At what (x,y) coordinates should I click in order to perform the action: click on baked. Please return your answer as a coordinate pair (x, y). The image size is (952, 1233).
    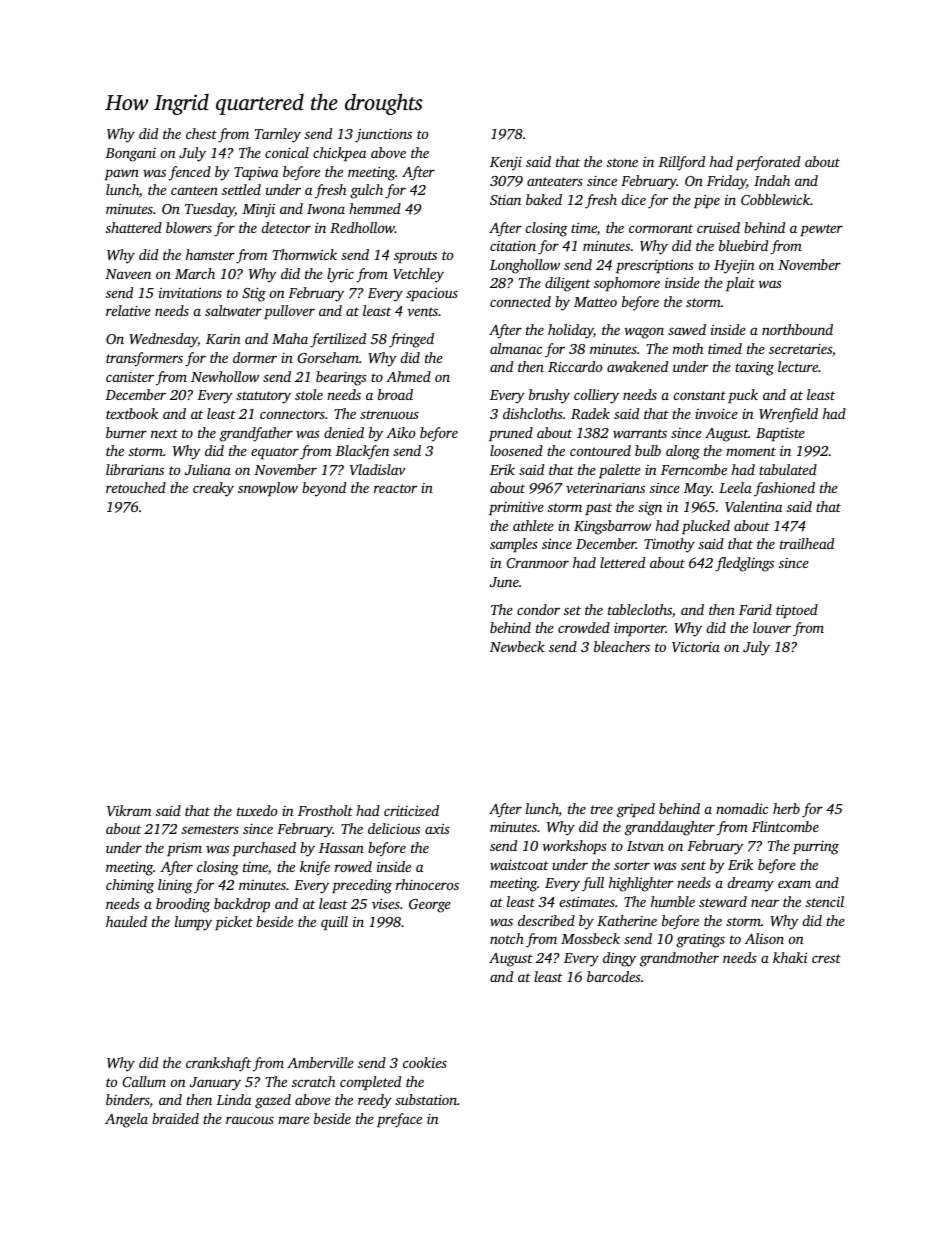
    Looking at the image, I should click on (544, 199).
